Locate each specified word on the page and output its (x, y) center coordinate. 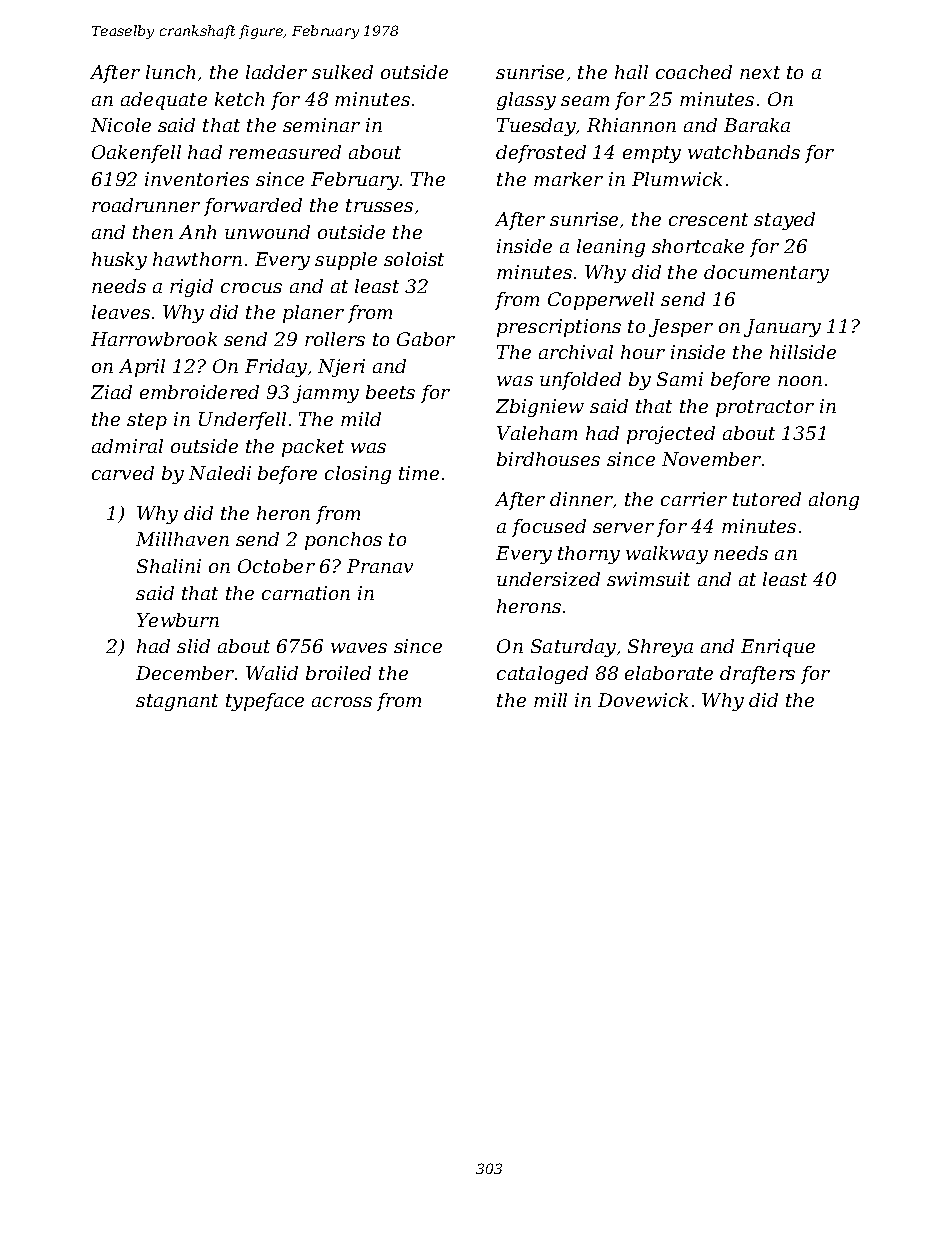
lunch (170, 72)
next (760, 72)
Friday (276, 368)
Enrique (778, 648)
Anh (197, 232)
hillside (803, 352)
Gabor (426, 339)
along (834, 501)
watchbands (744, 152)
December (185, 673)
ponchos (343, 541)
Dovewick (643, 700)
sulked (342, 72)
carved (123, 473)
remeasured (285, 152)
